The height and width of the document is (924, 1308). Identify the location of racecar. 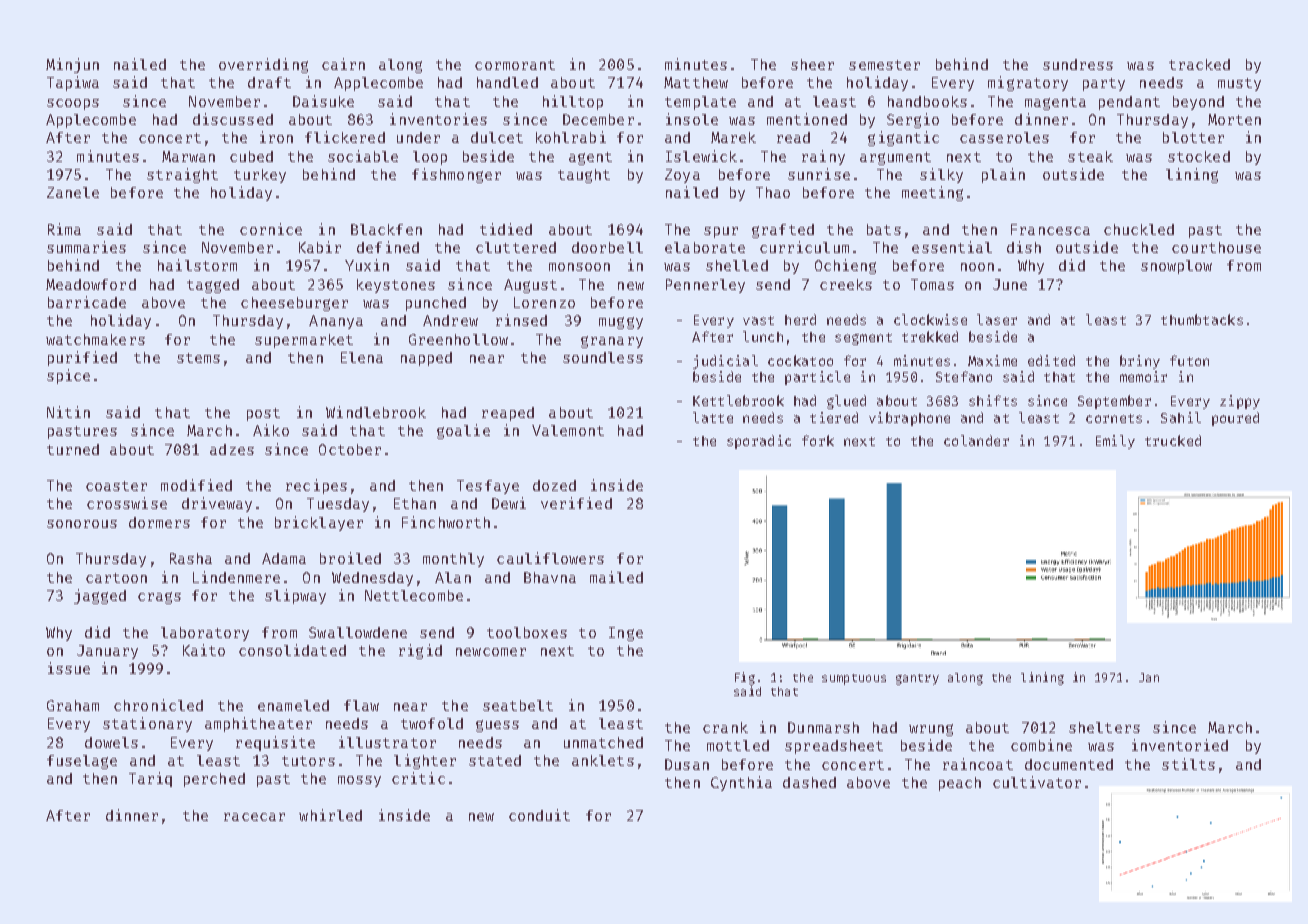
(254, 817).
